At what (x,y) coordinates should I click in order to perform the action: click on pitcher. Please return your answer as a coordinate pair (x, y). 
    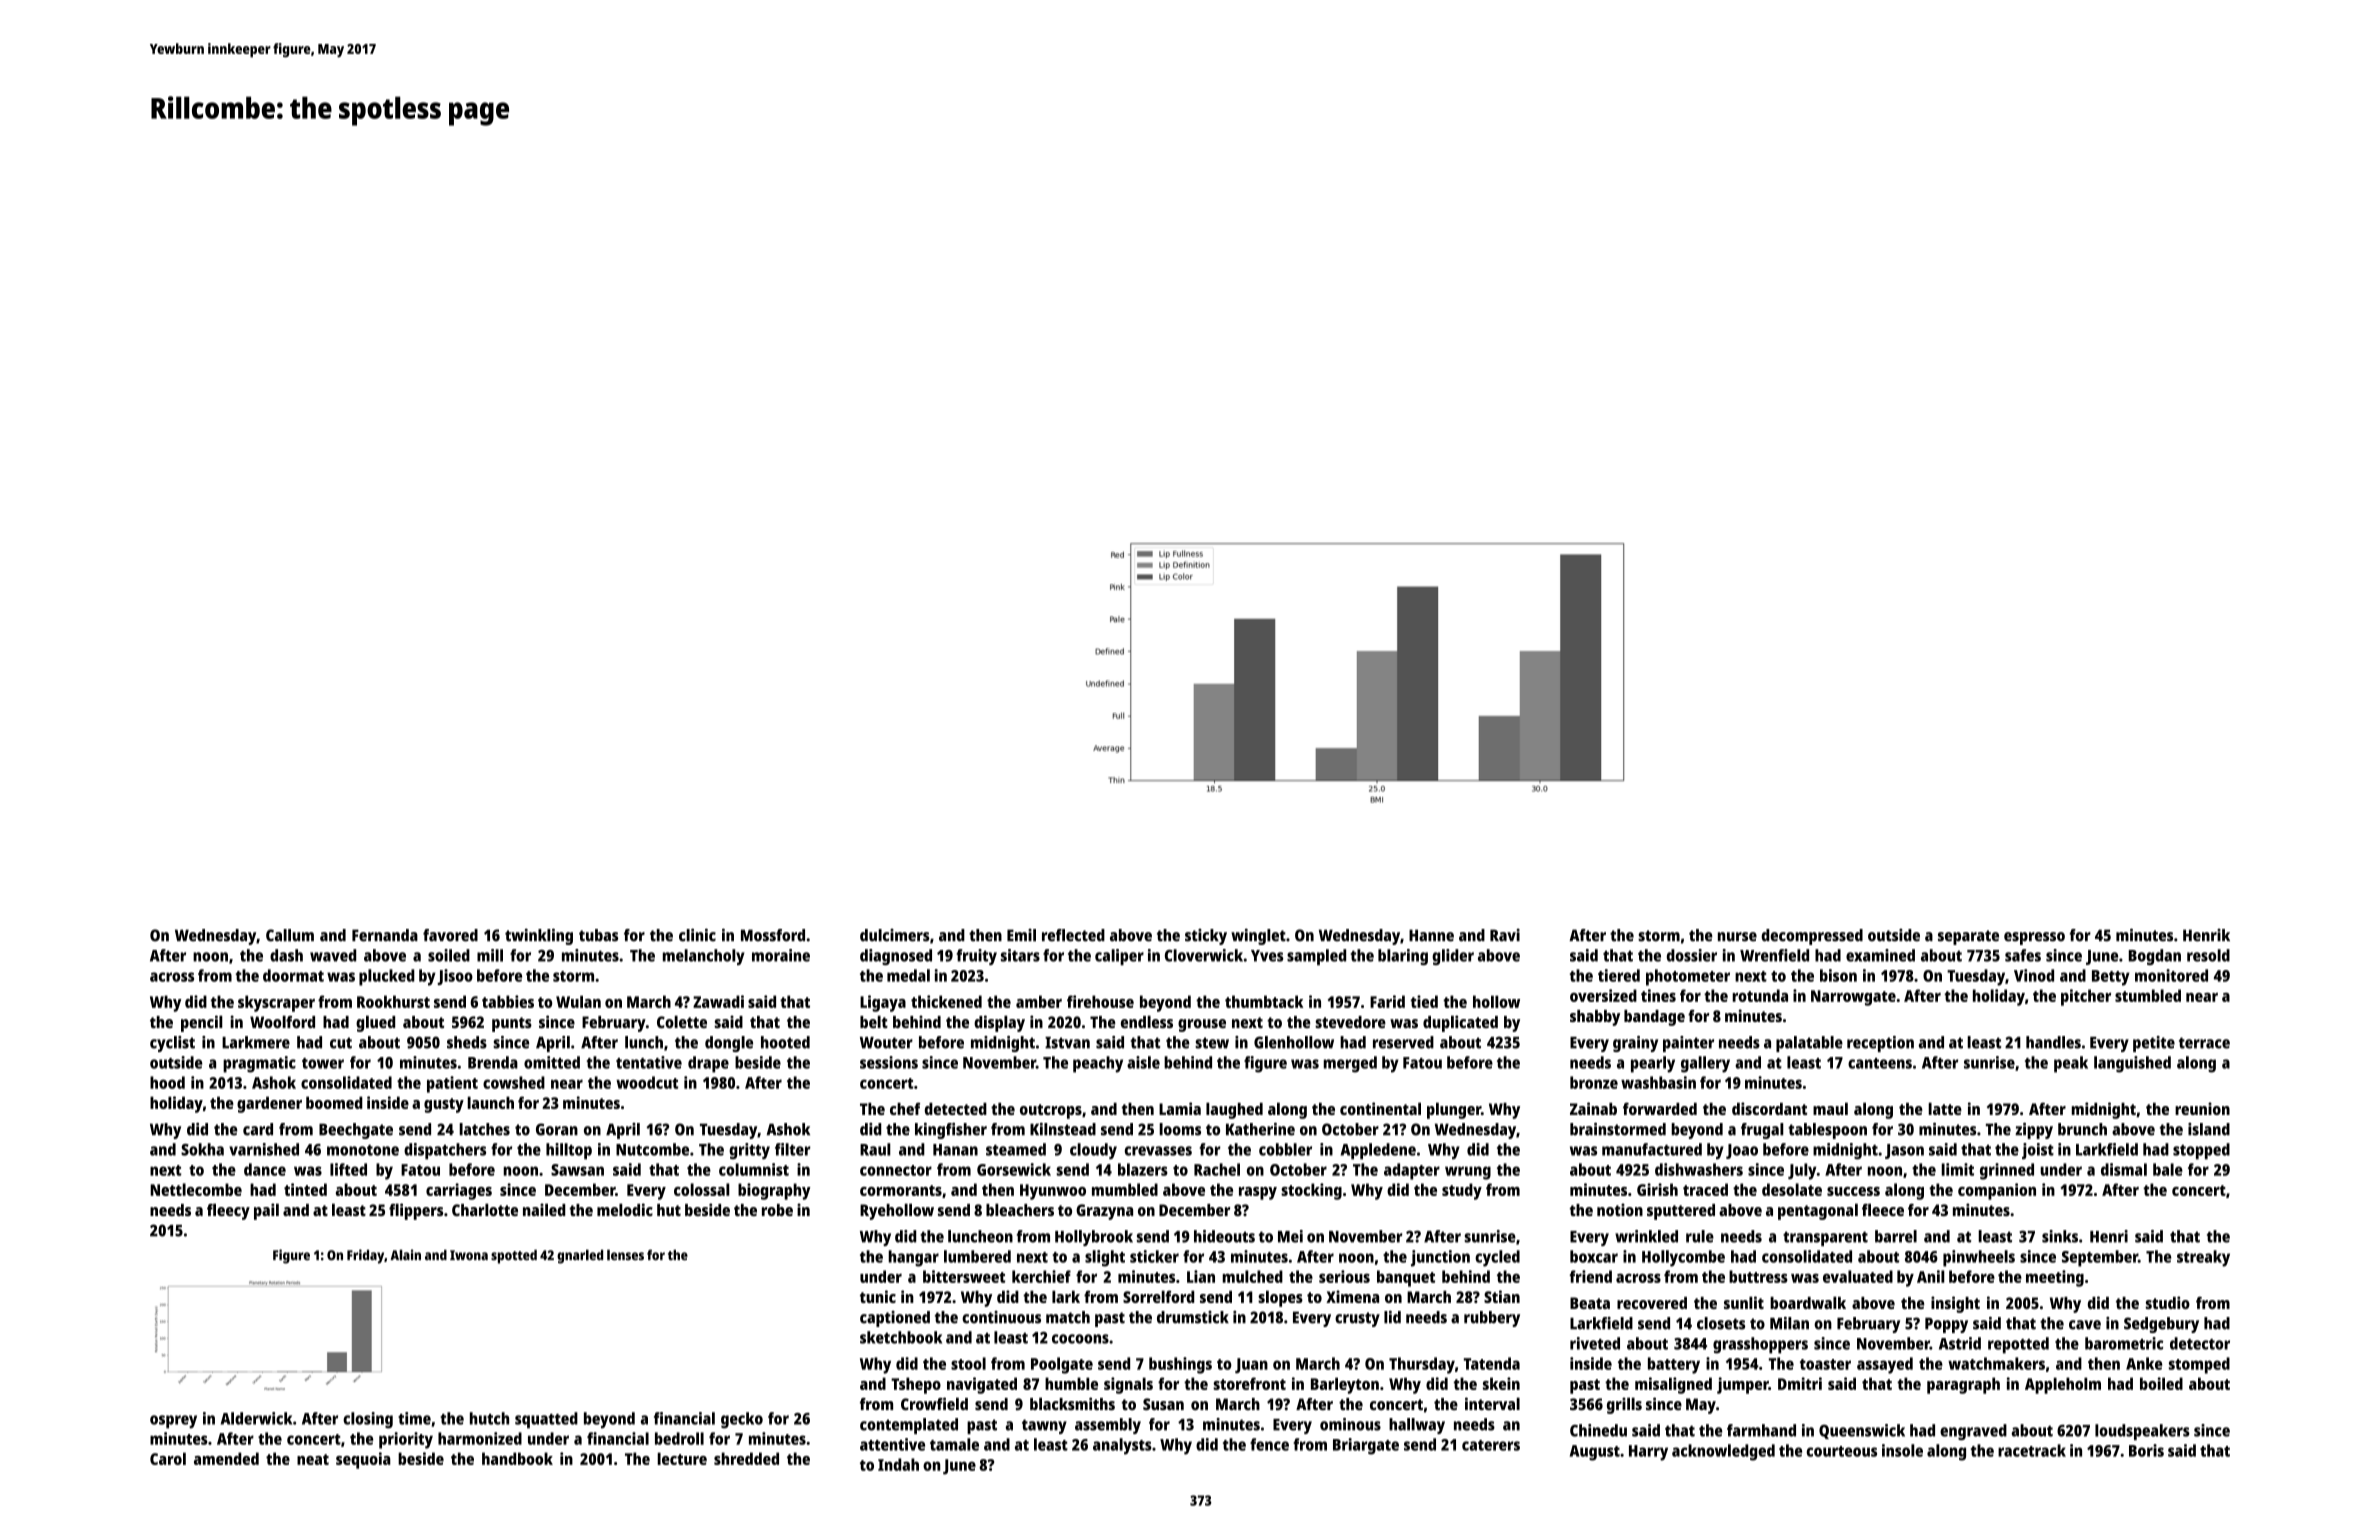
    Looking at the image, I should click on (2086, 997).
